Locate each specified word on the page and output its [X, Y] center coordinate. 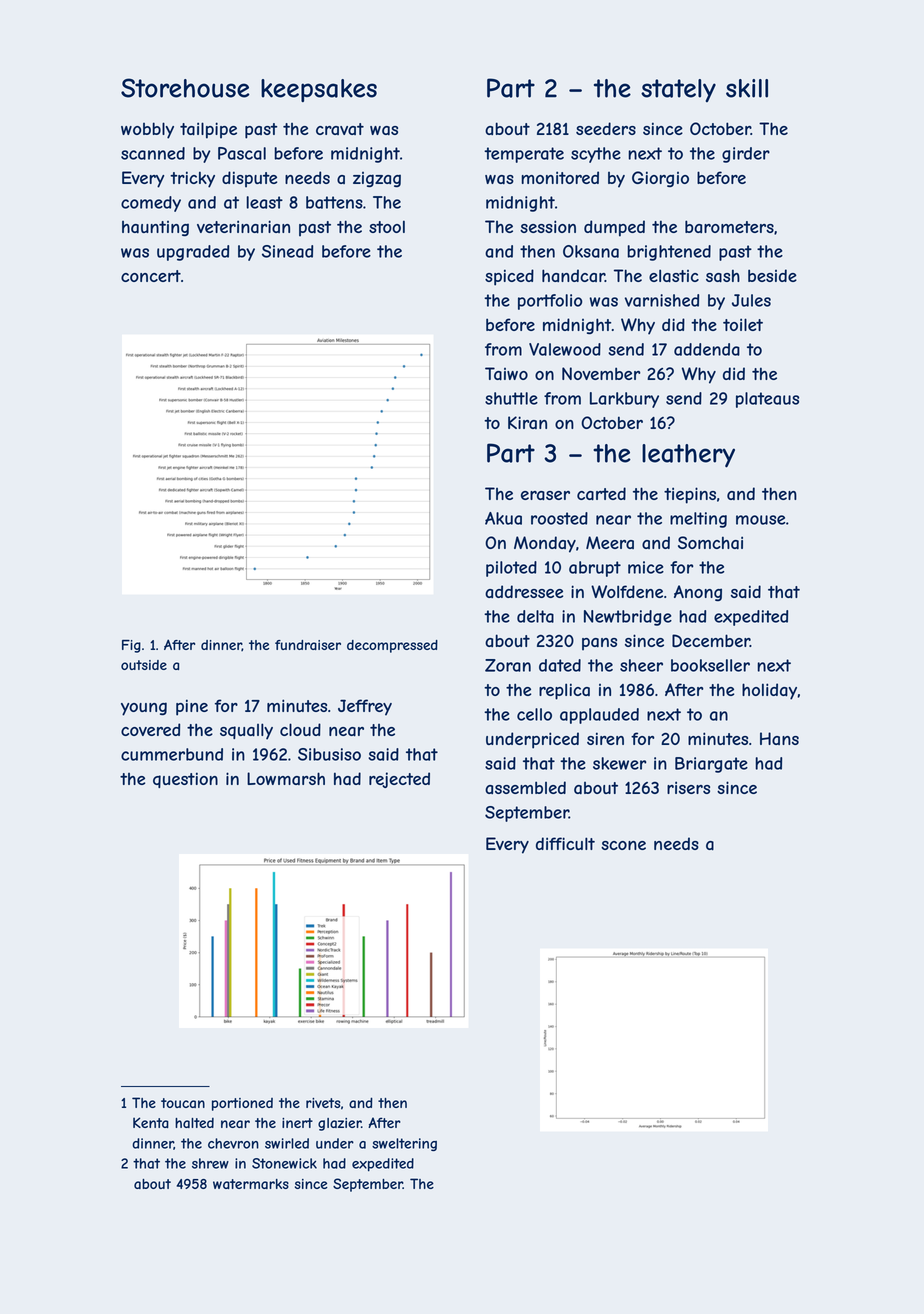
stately [678, 90]
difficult [565, 843]
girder [746, 155]
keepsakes [319, 90]
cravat [340, 129]
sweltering [404, 1144]
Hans [779, 738]
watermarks [251, 1184]
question [185, 780]
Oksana [591, 251]
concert [151, 276]
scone [623, 845]
